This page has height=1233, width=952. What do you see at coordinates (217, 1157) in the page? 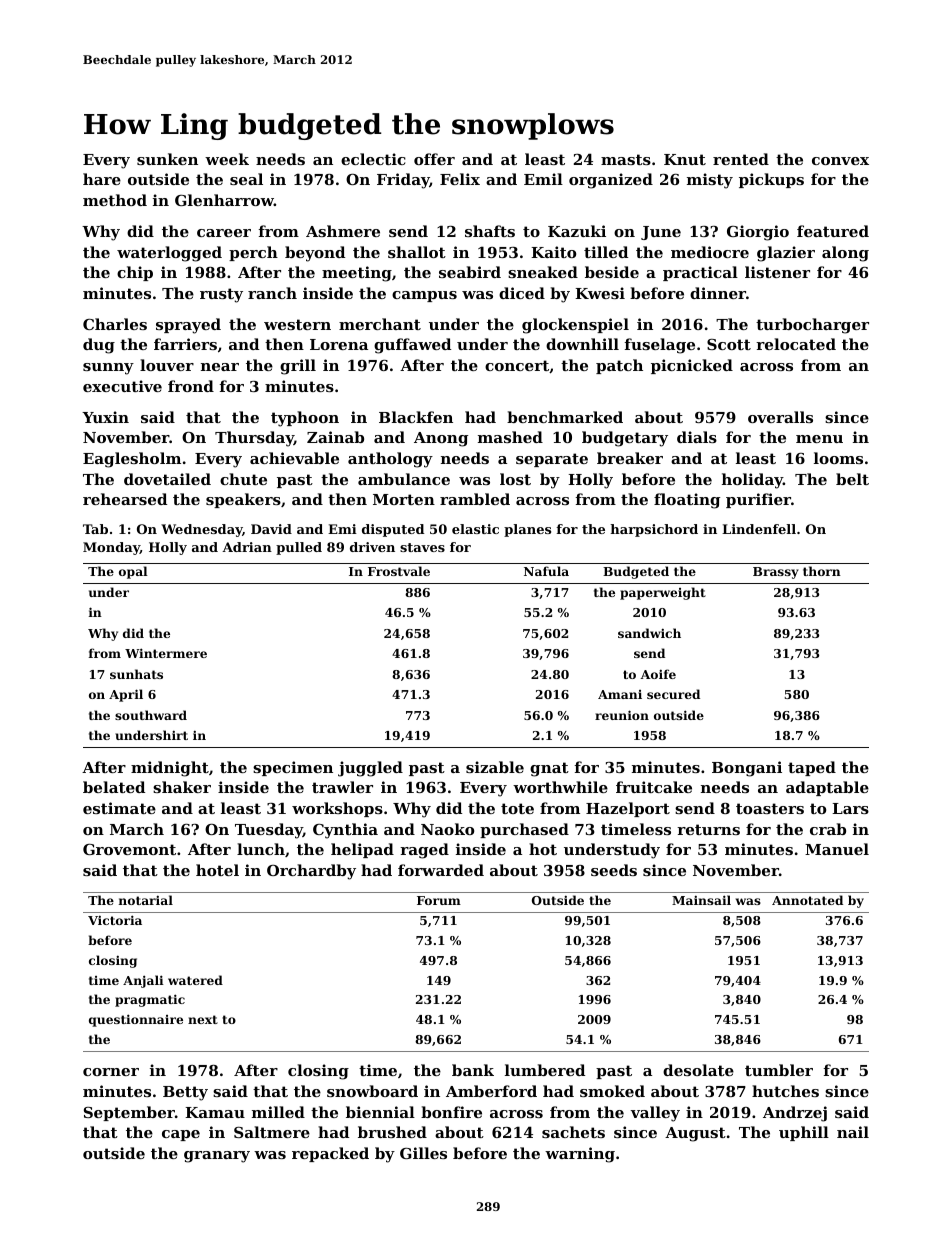
I see `granary` at bounding box center [217, 1157].
